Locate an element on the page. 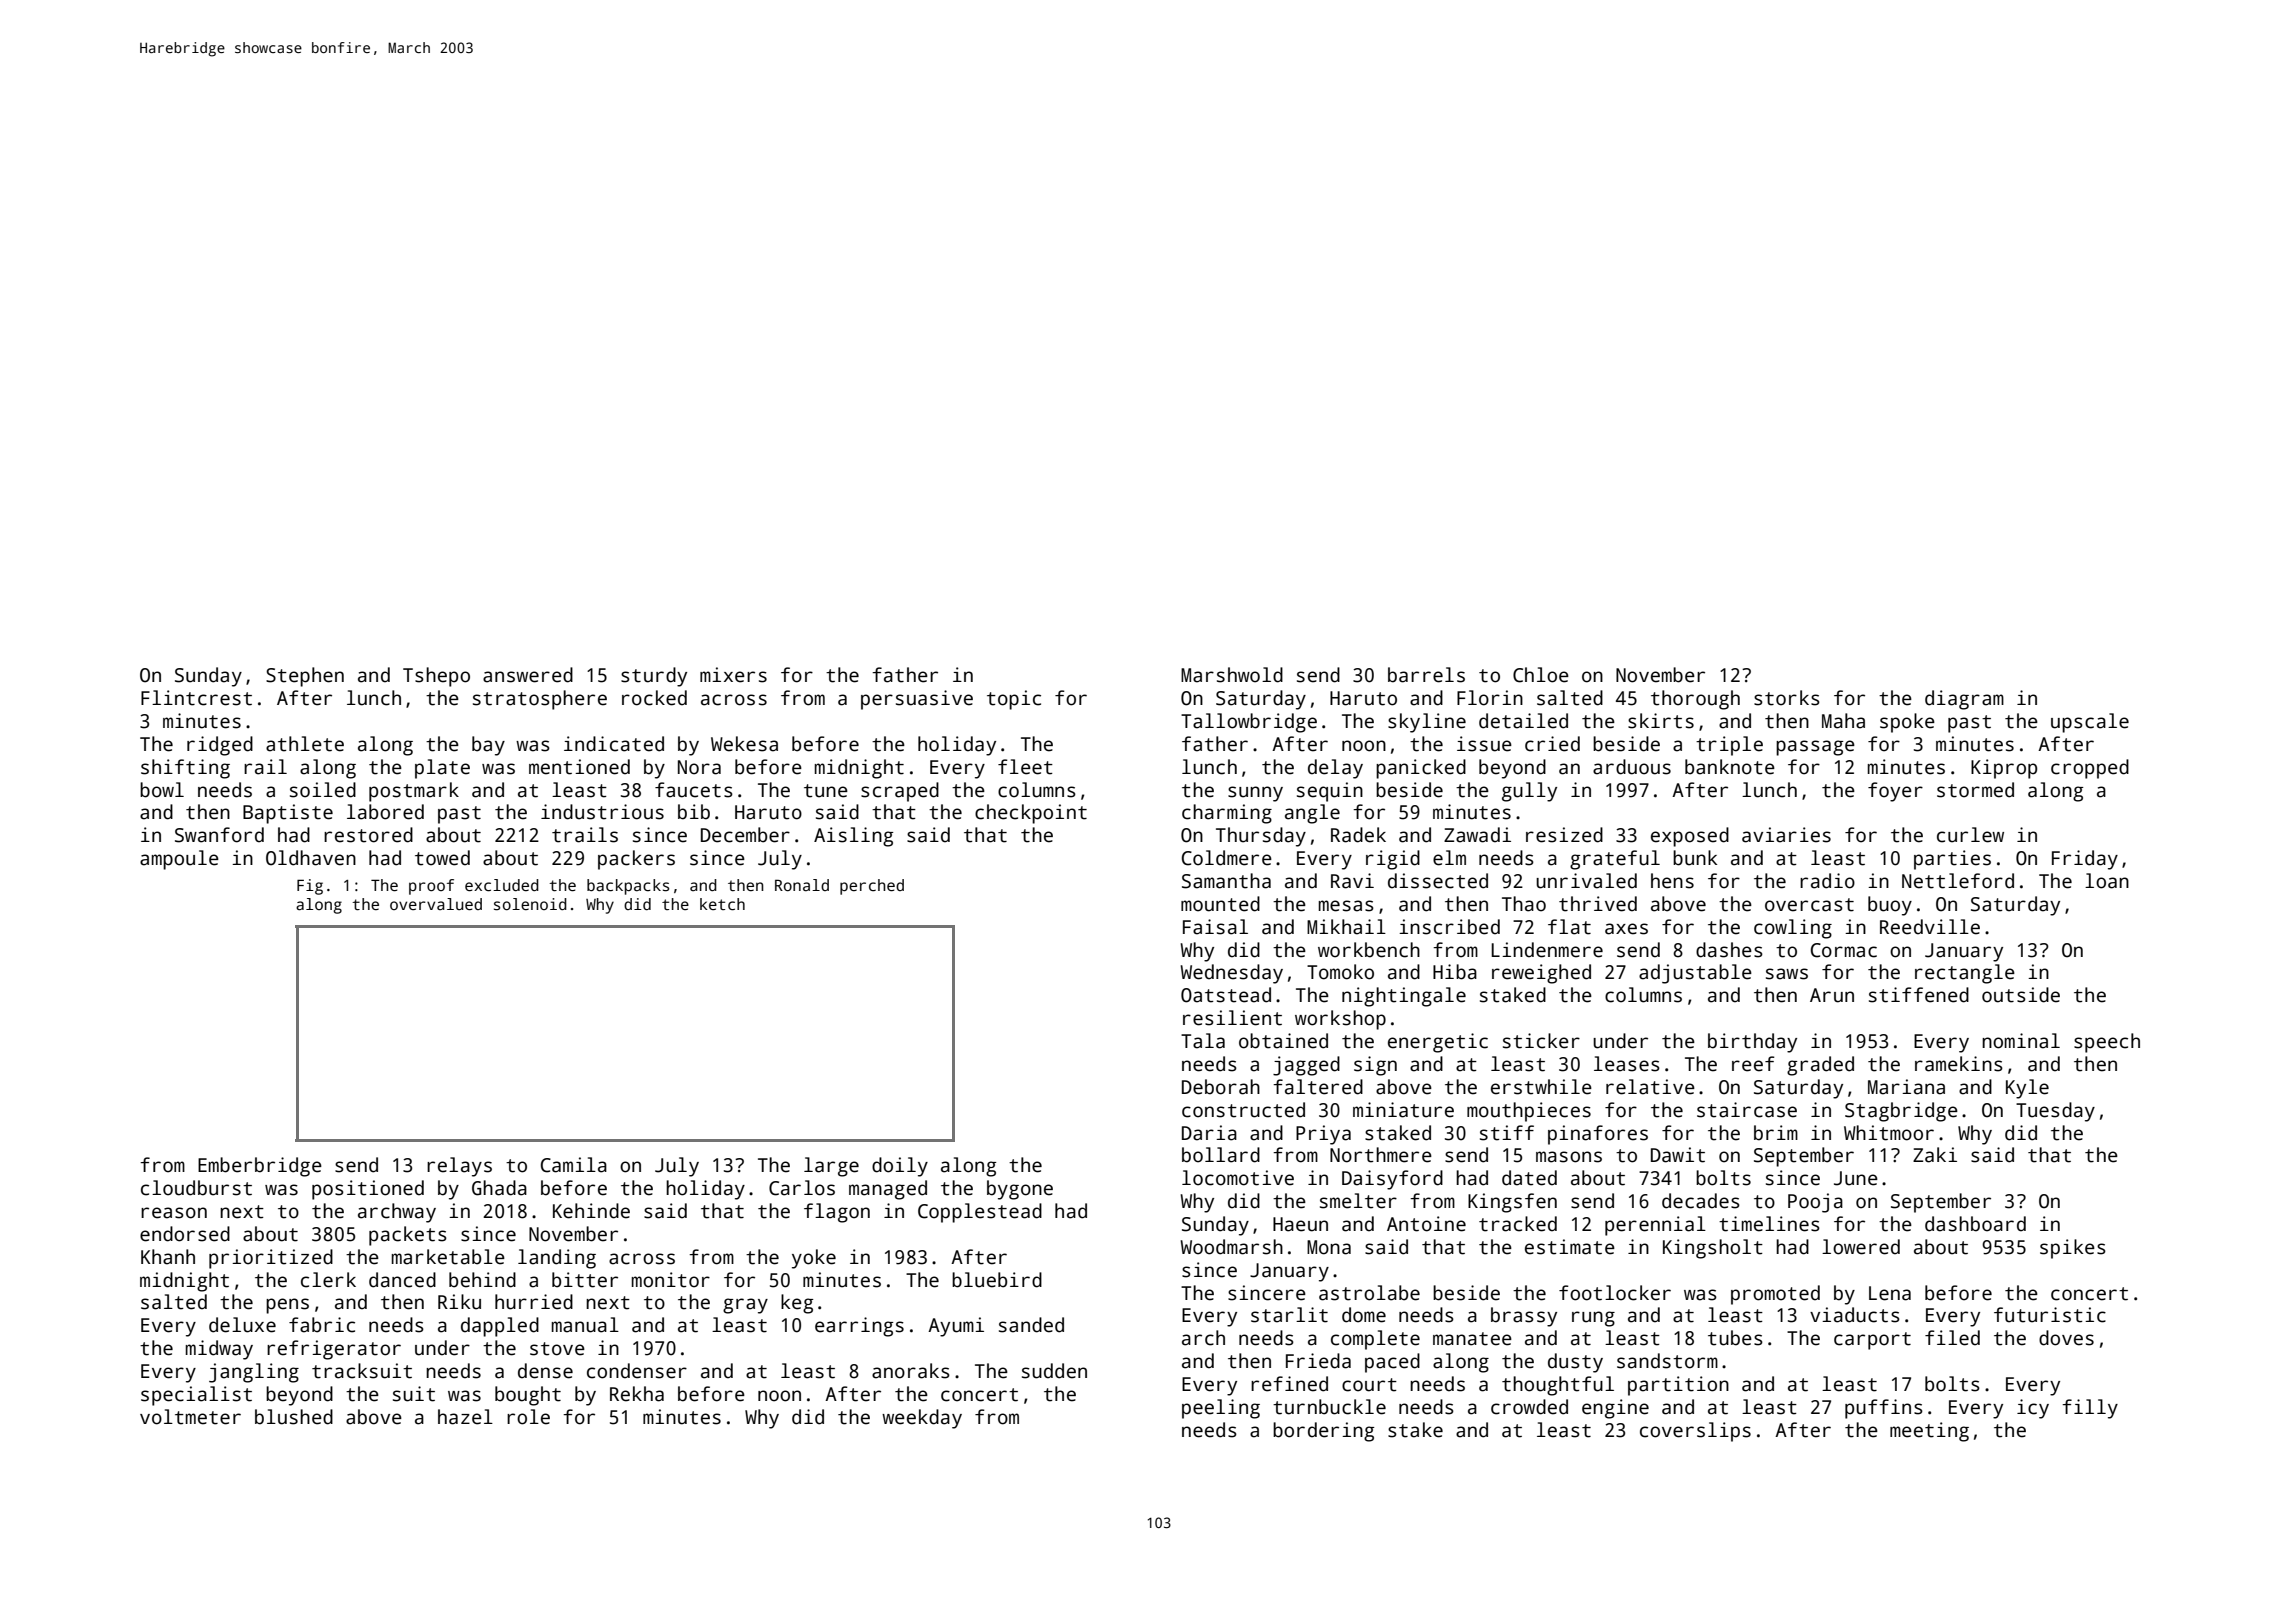 The height and width of the page is (1620, 2292). mentioned is located at coordinates (579, 767).
